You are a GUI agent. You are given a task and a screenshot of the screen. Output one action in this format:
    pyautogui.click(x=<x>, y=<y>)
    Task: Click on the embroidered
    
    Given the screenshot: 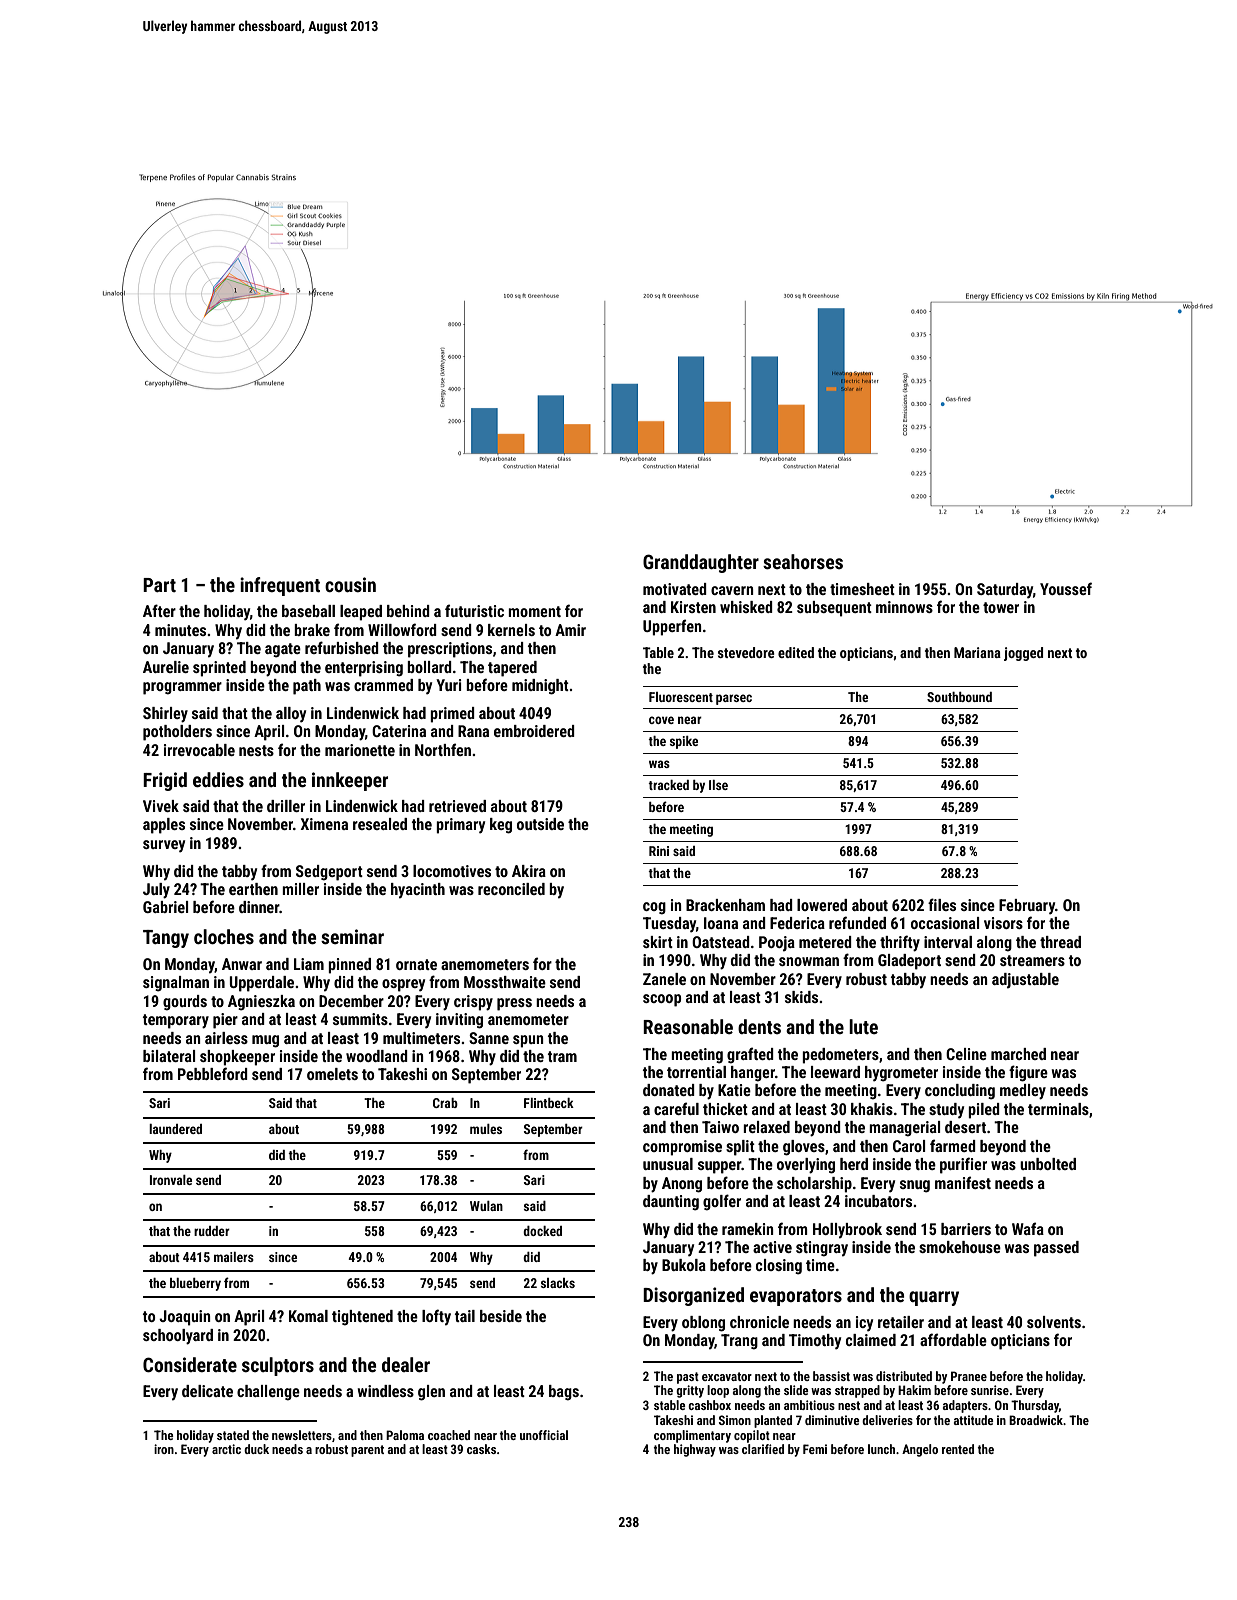 What is the action you would take?
    pyautogui.click(x=534, y=731)
